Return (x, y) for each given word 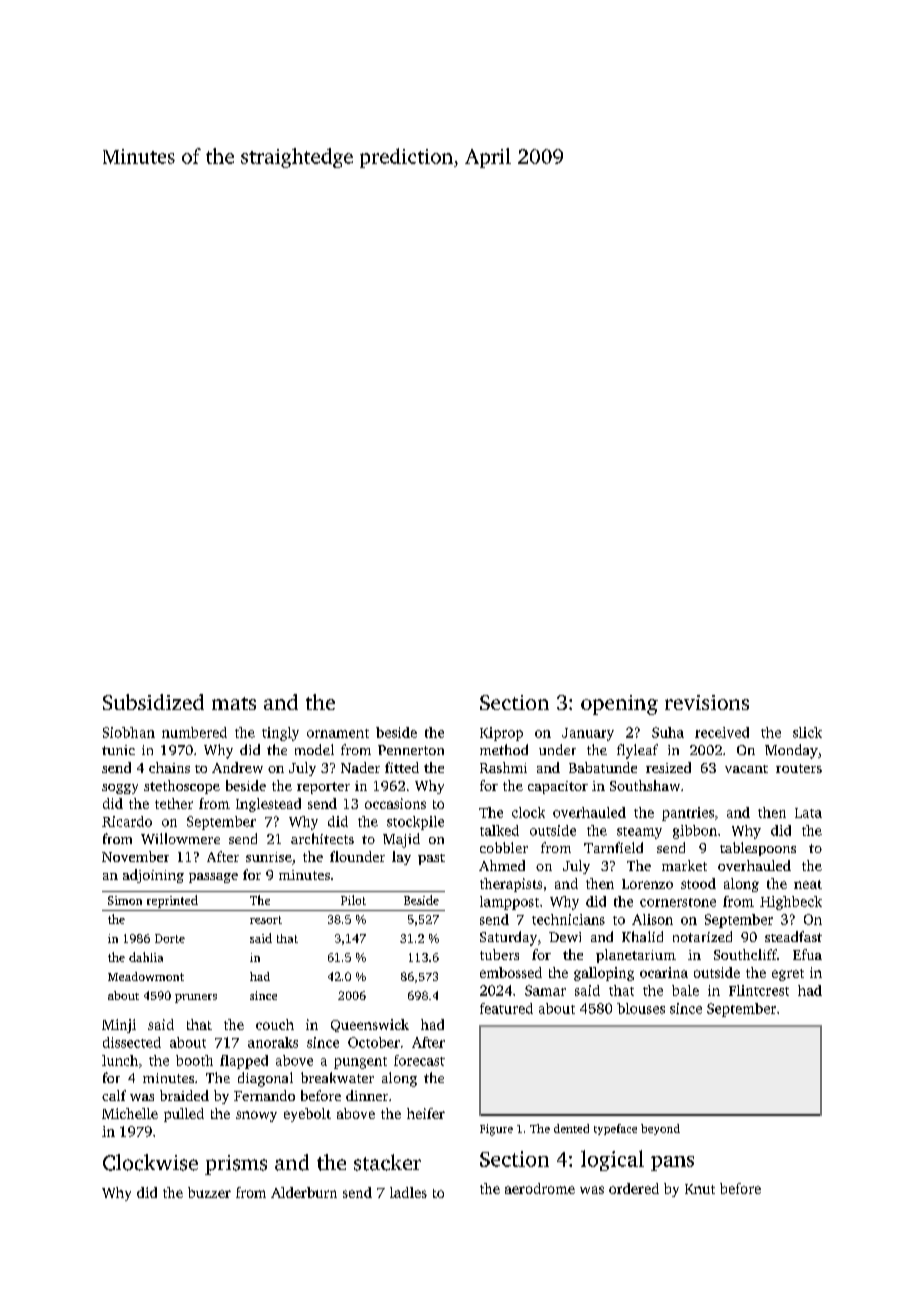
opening (619, 705)
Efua (807, 954)
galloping (604, 974)
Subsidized (153, 702)
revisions (707, 702)
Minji (119, 1026)
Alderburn (304, 1192)
